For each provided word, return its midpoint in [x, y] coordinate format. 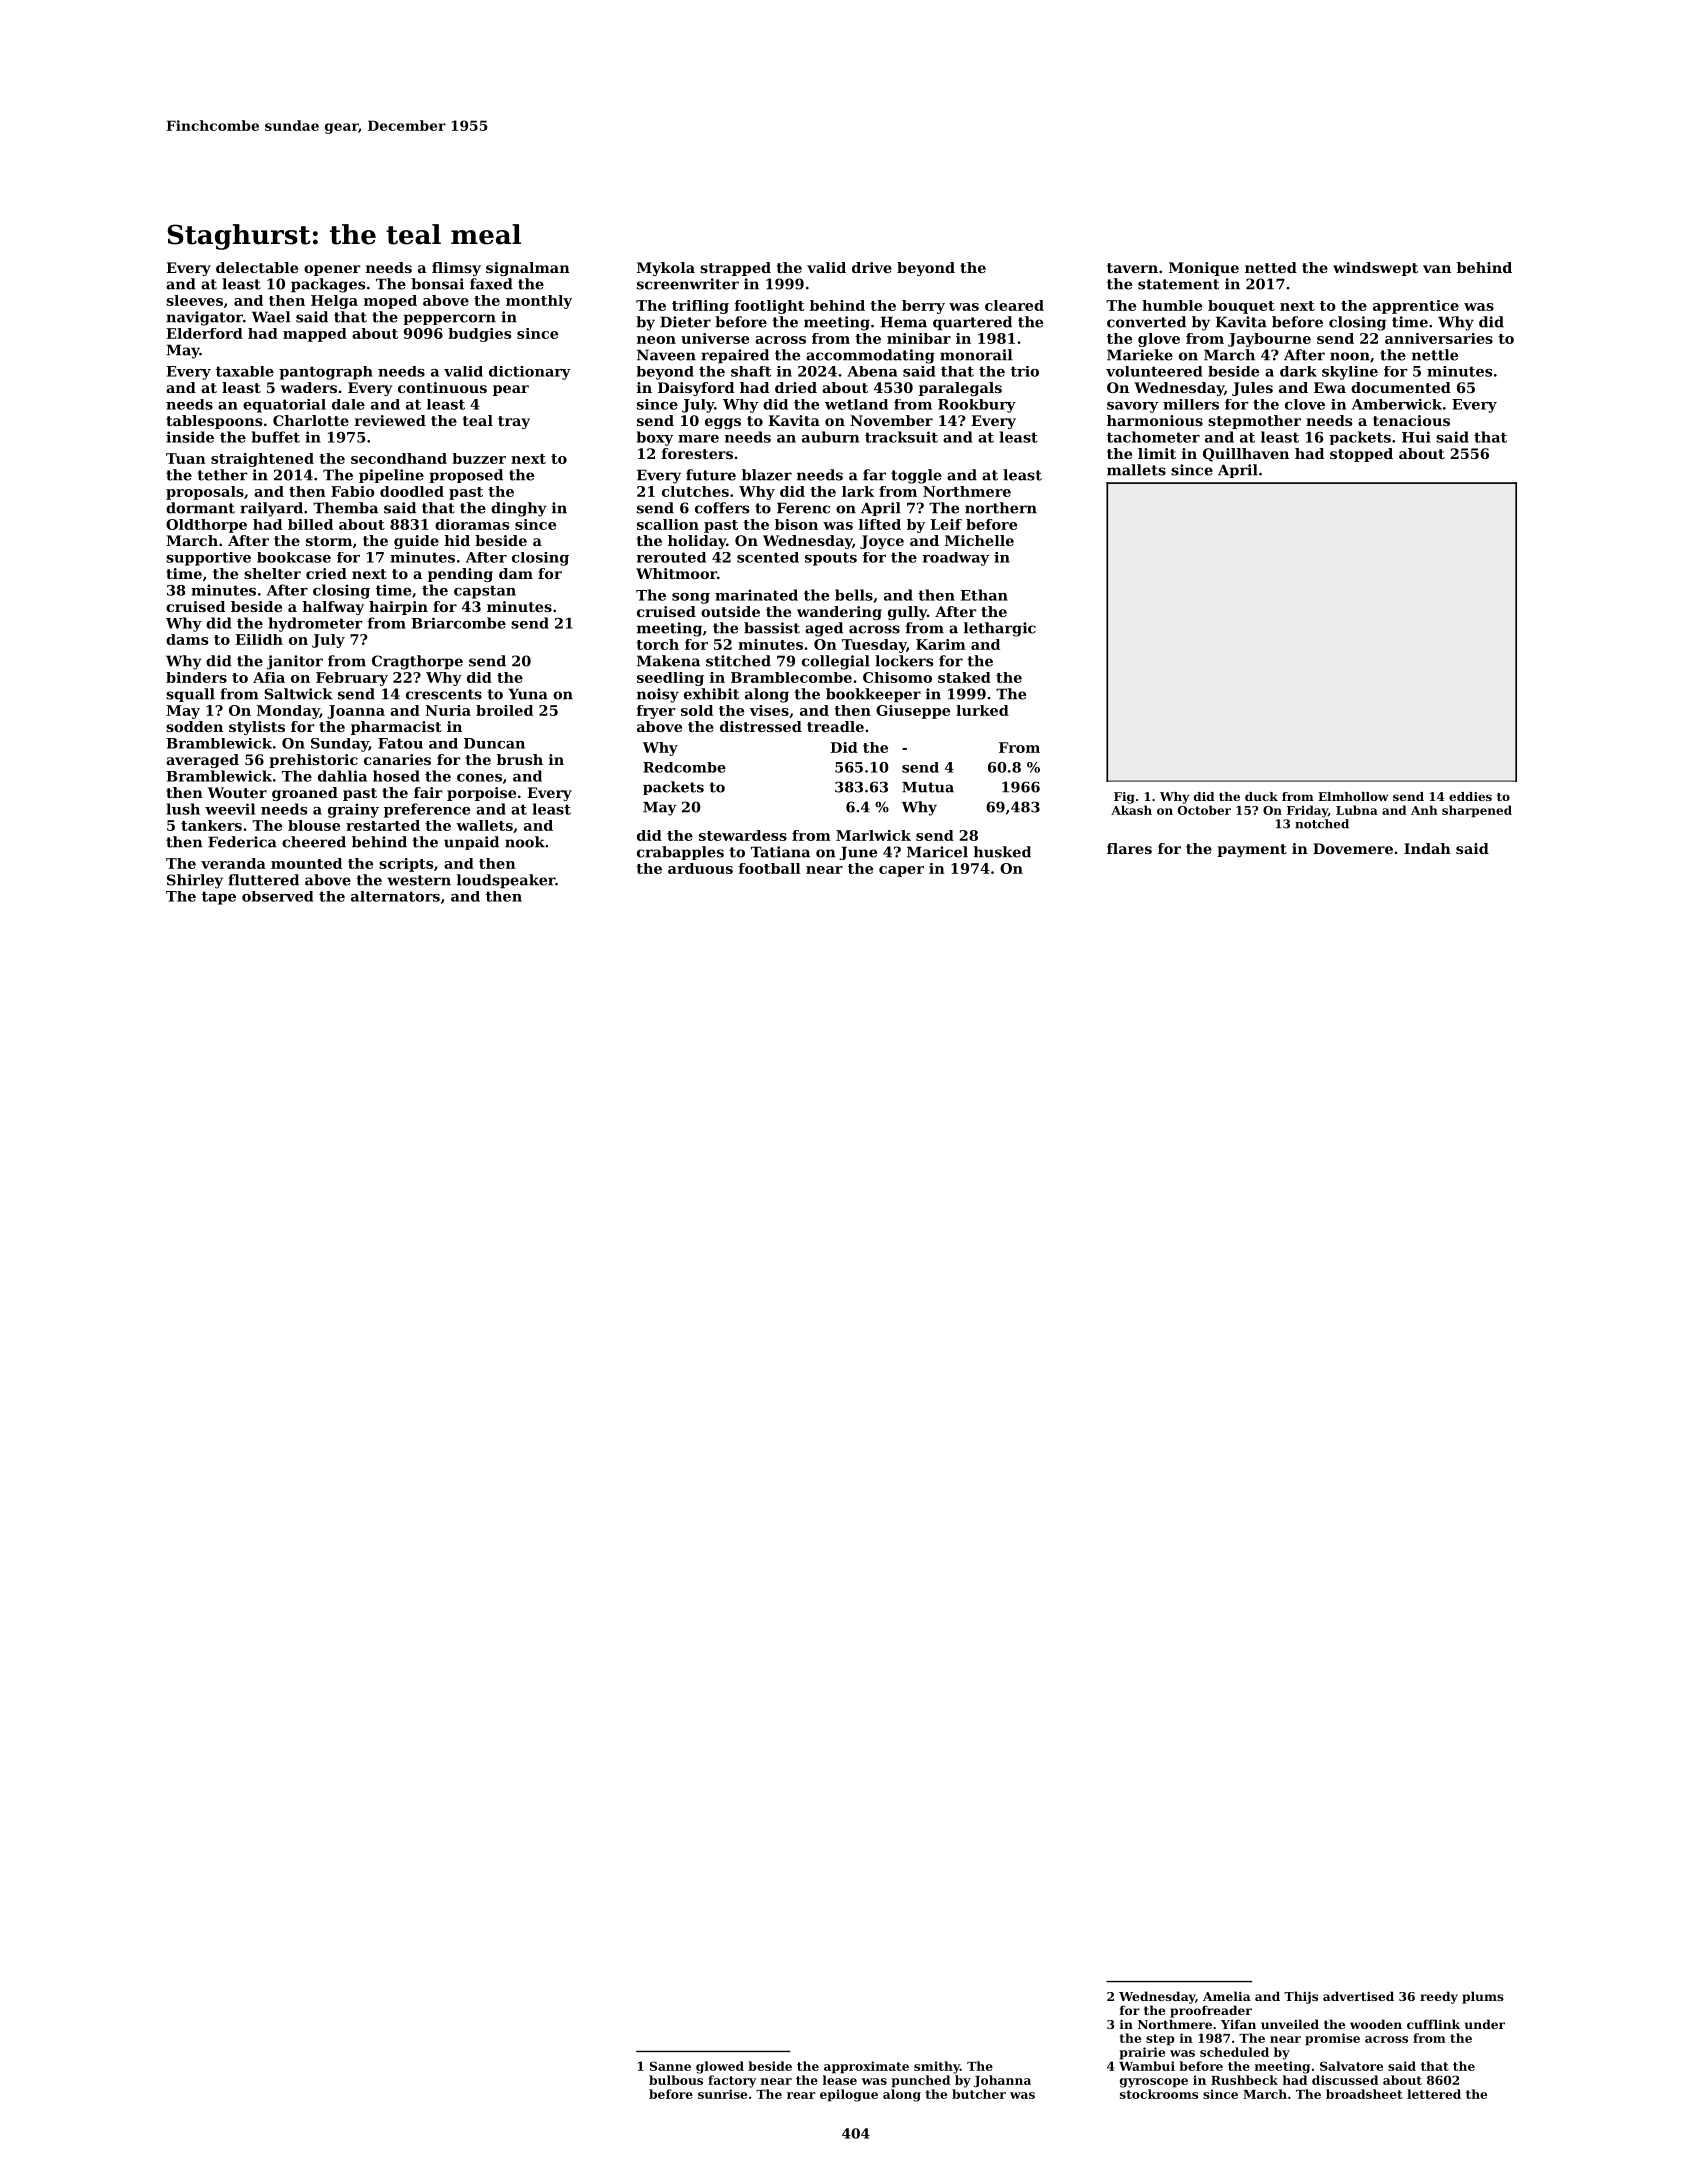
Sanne [670, 2066]
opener [332, 270]
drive [872, 267]
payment [1252, 850]
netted [1271, 267]
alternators [395, 896]
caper [901, 871]
